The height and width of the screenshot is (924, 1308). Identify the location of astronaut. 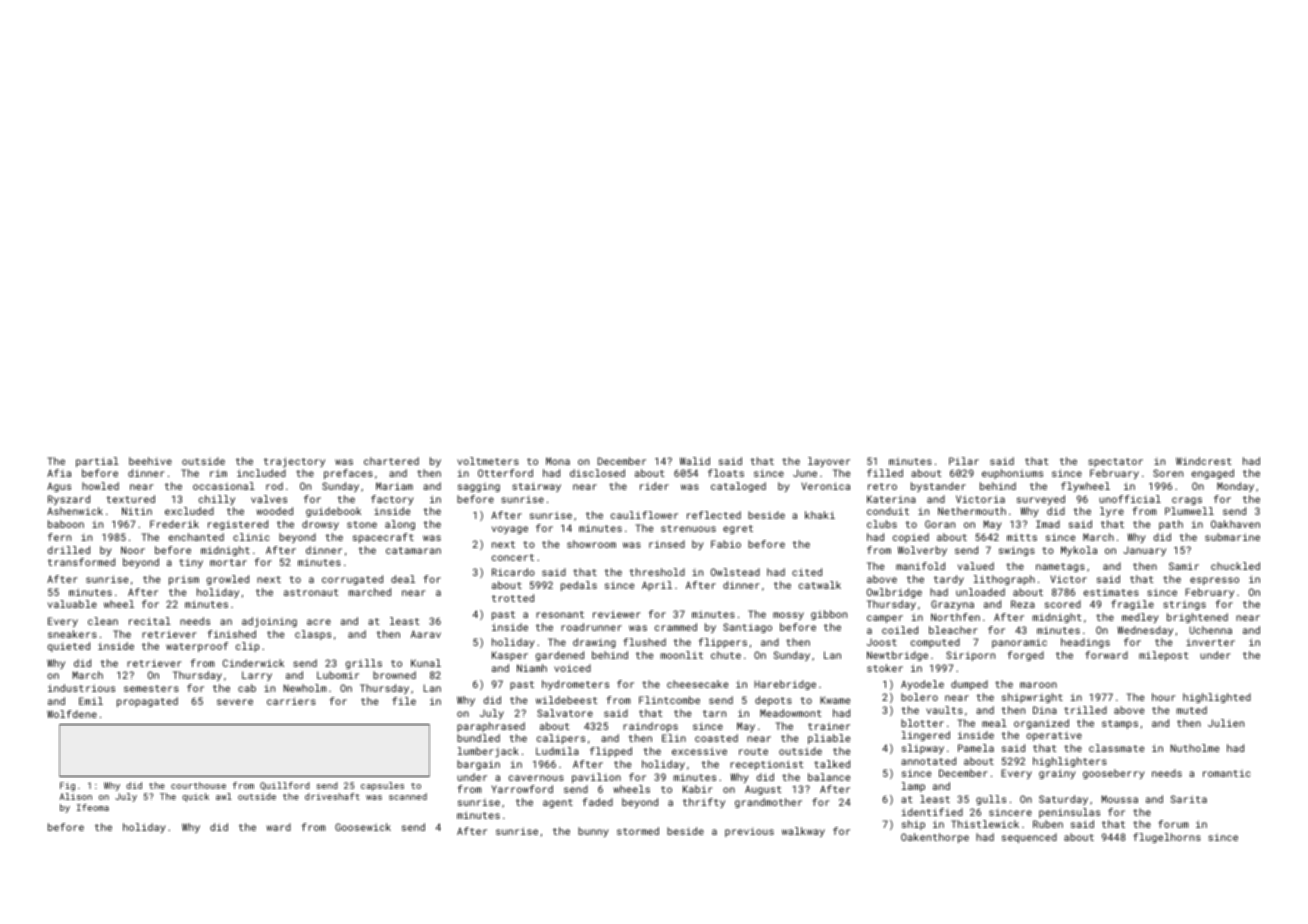
(311, 592).
